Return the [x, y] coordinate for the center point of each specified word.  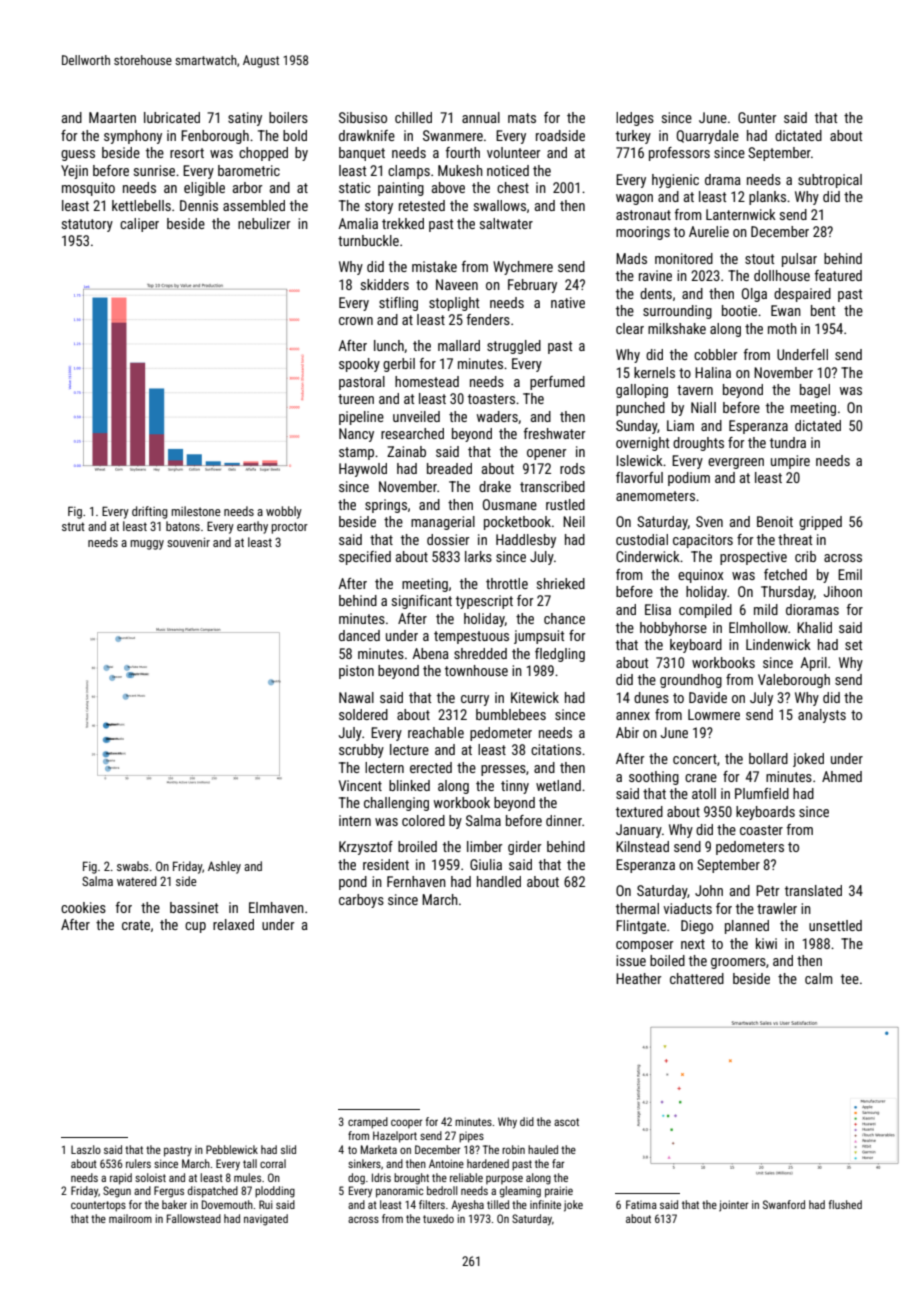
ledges [635, 119]
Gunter [757, 117]
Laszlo [86, 1149]
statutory [87, 225]
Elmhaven [276, 907]
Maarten [112, 117]
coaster [761, 830]
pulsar [799, 260]
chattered [697, 978]
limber [485, 846]
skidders [385, 284]
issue [631, 960]
